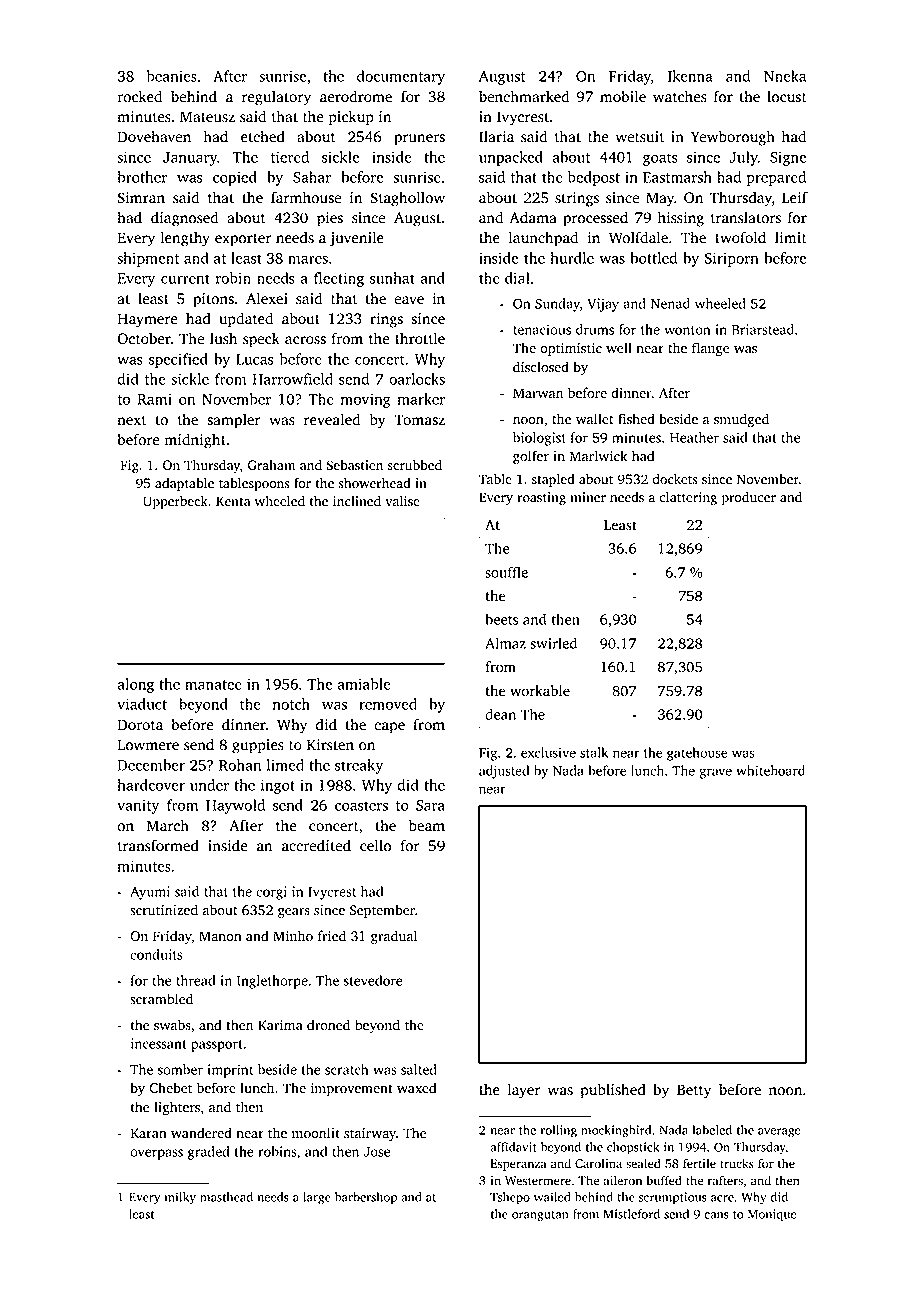  Describe the element at coordinates (276, 98) in the image. I see `regulatory` at that location.
